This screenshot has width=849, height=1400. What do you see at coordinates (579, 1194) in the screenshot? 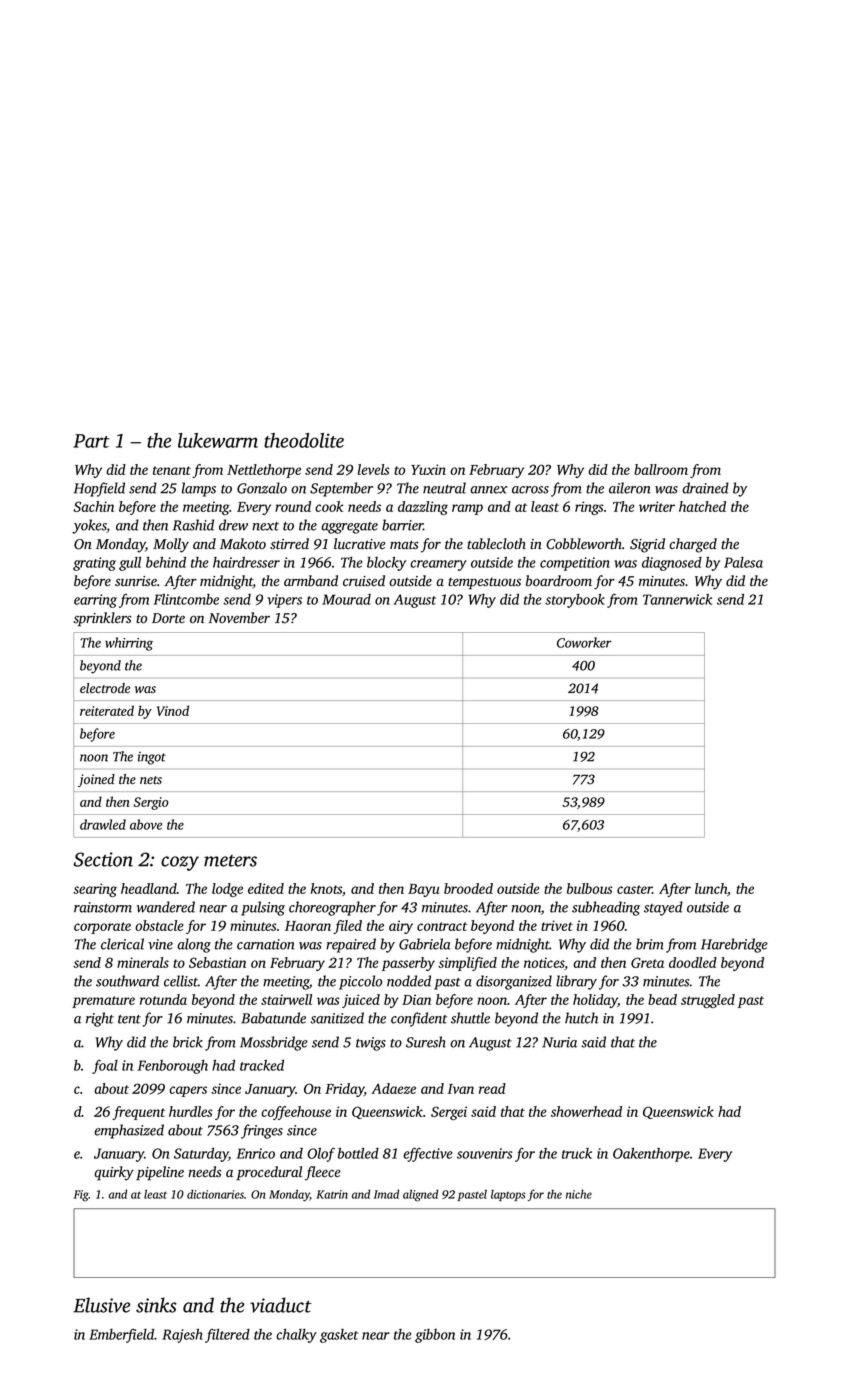
I see `niche` at bounding box center [579, 1194].
